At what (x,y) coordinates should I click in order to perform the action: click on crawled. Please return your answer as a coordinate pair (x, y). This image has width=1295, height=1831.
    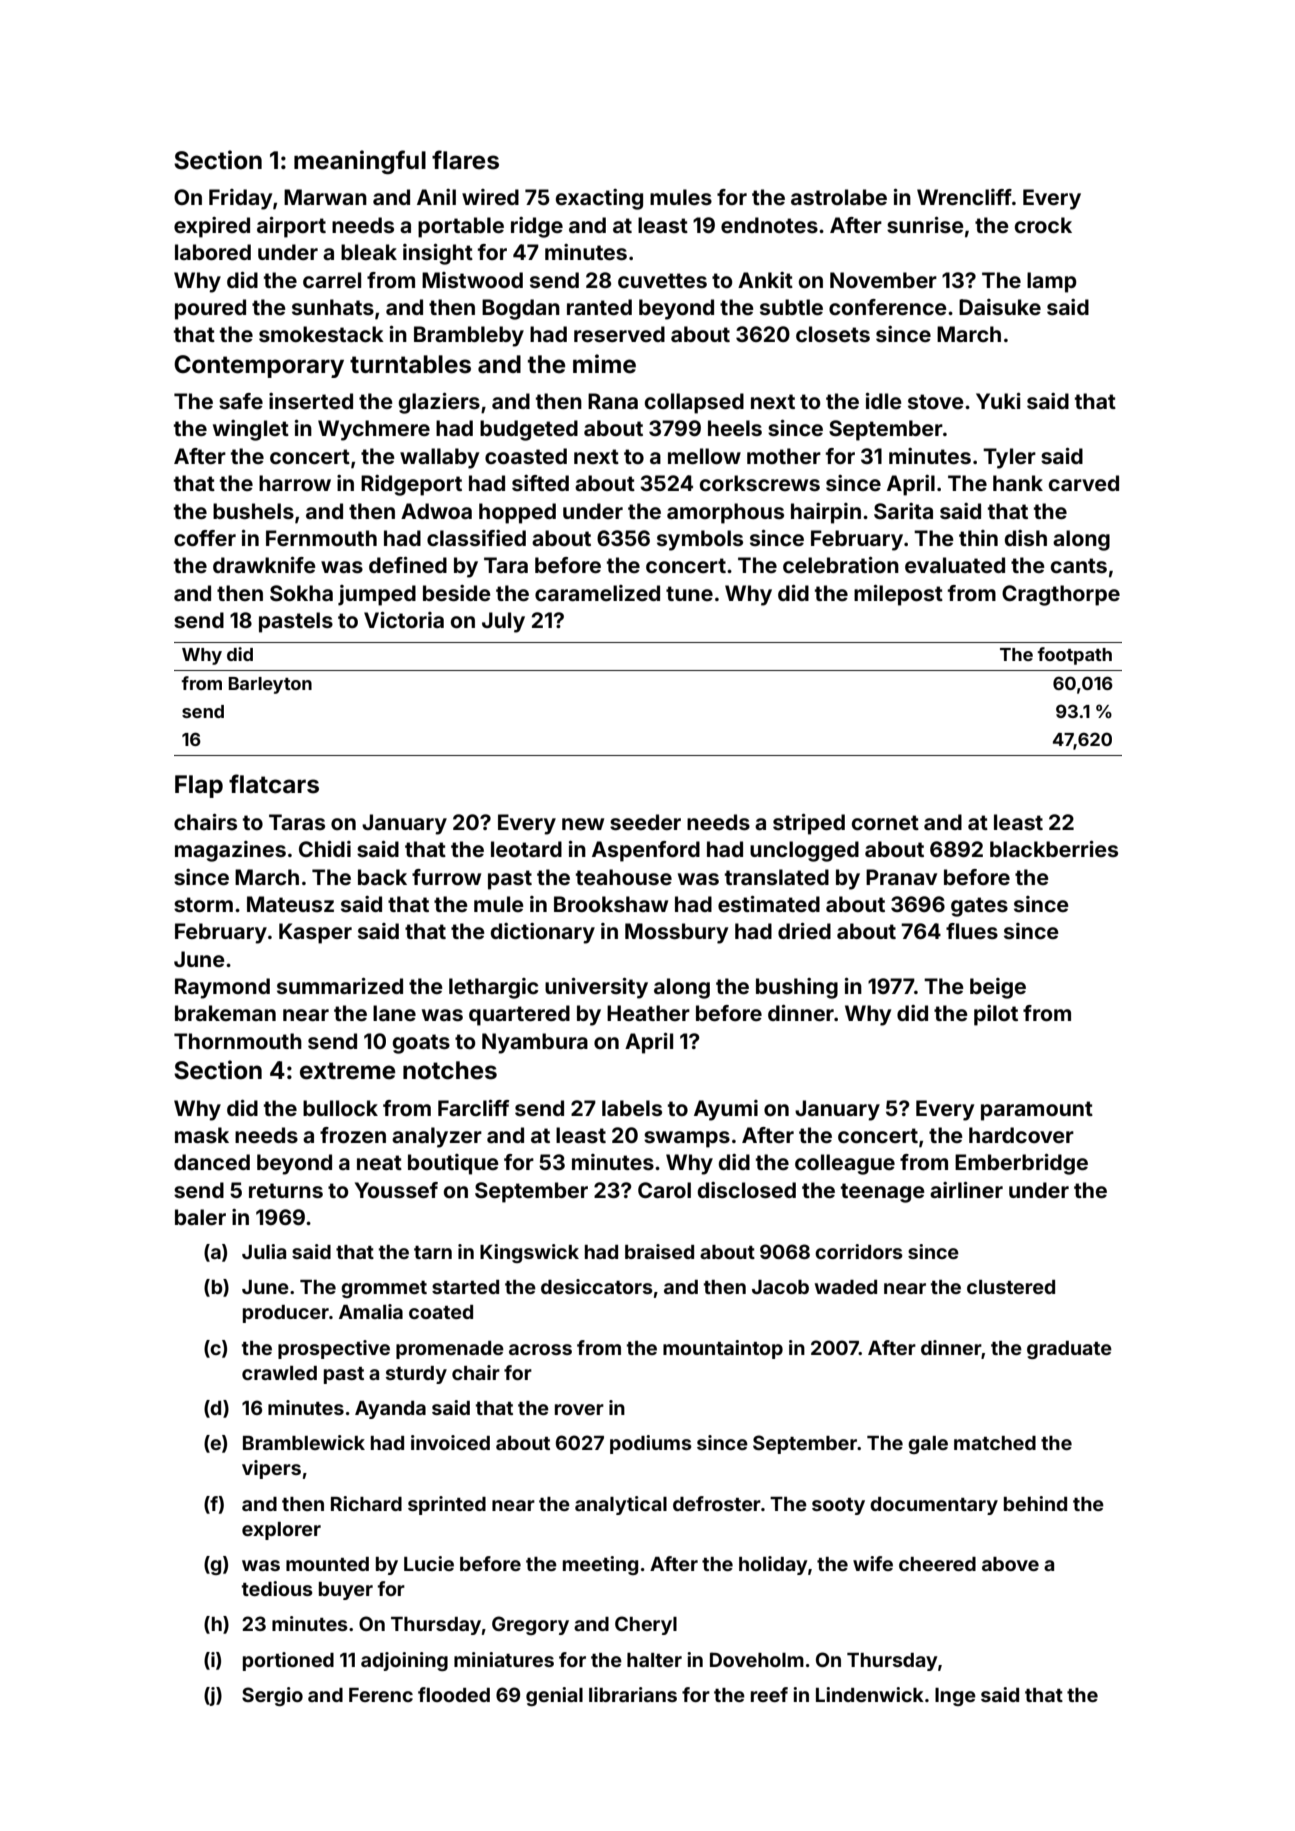
    Looking at the image, I should click on (279, 1373).
